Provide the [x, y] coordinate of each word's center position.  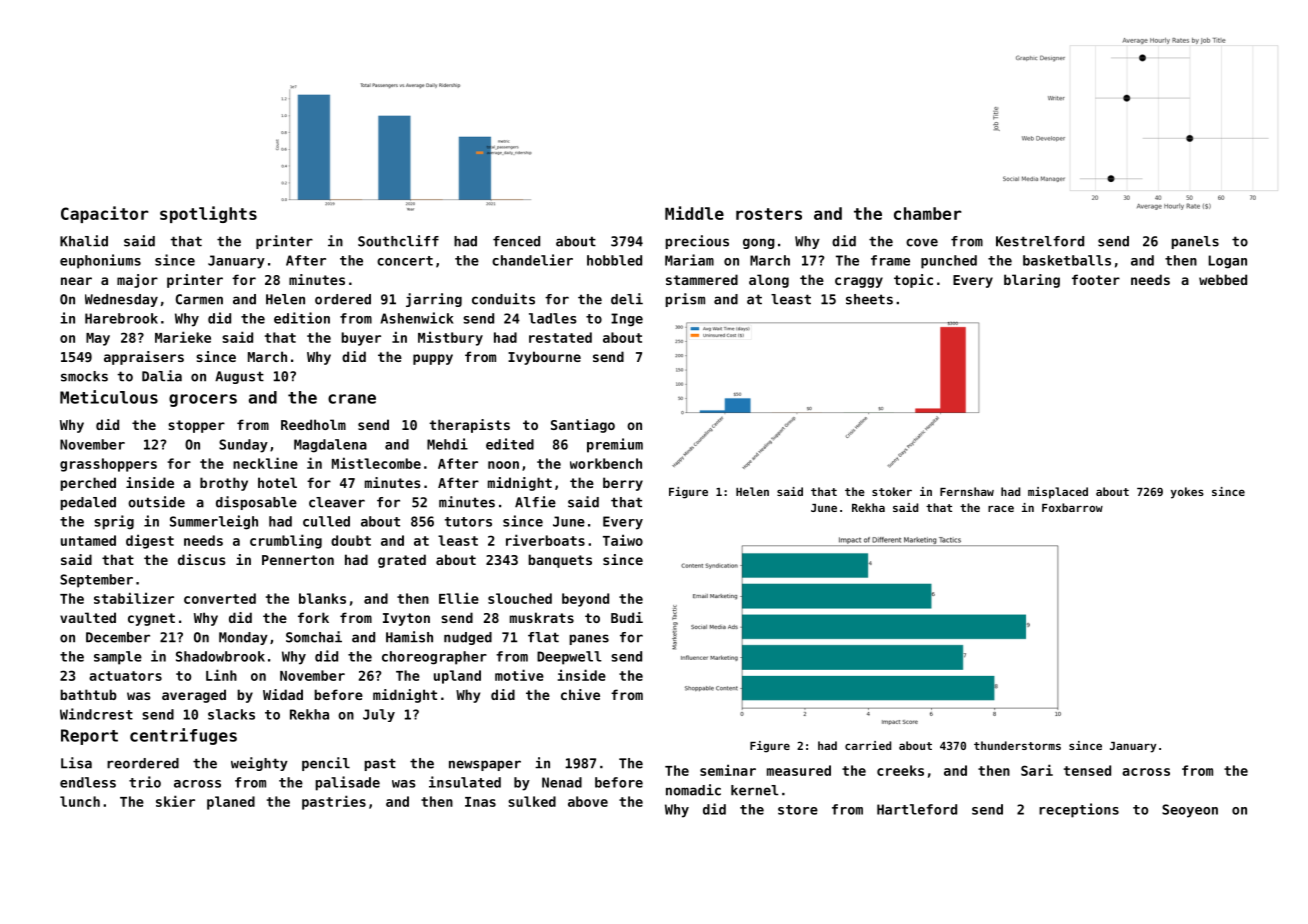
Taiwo [623, 540]
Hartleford [917, 809]
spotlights [208, 214]
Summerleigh [214, 522]
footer [1096, 279]
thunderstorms [1017, 745]
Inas [480, 802]
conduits [503, 299]
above [588, 801]
